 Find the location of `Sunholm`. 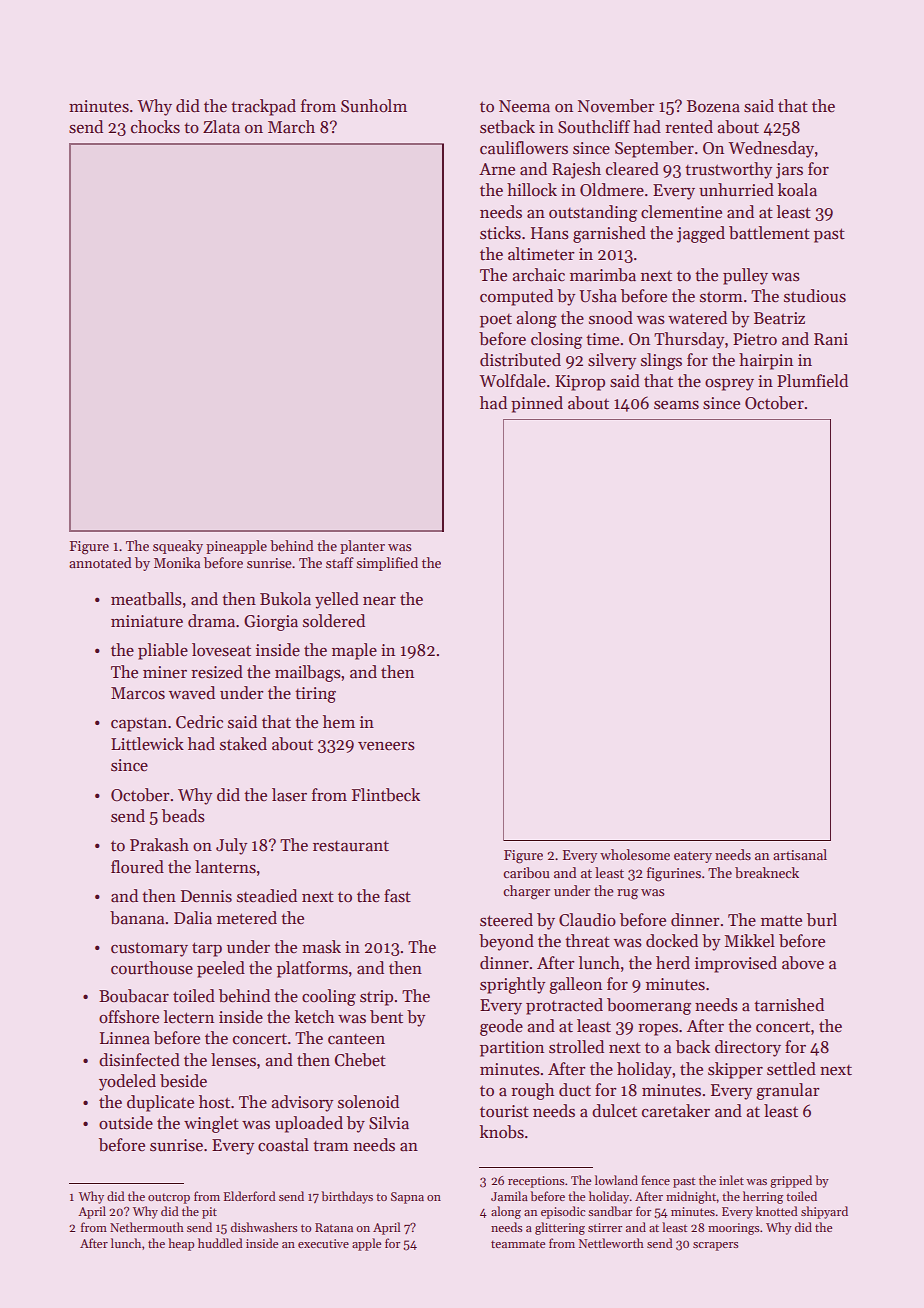

Sunholm is located at coordinates (374, 106).
